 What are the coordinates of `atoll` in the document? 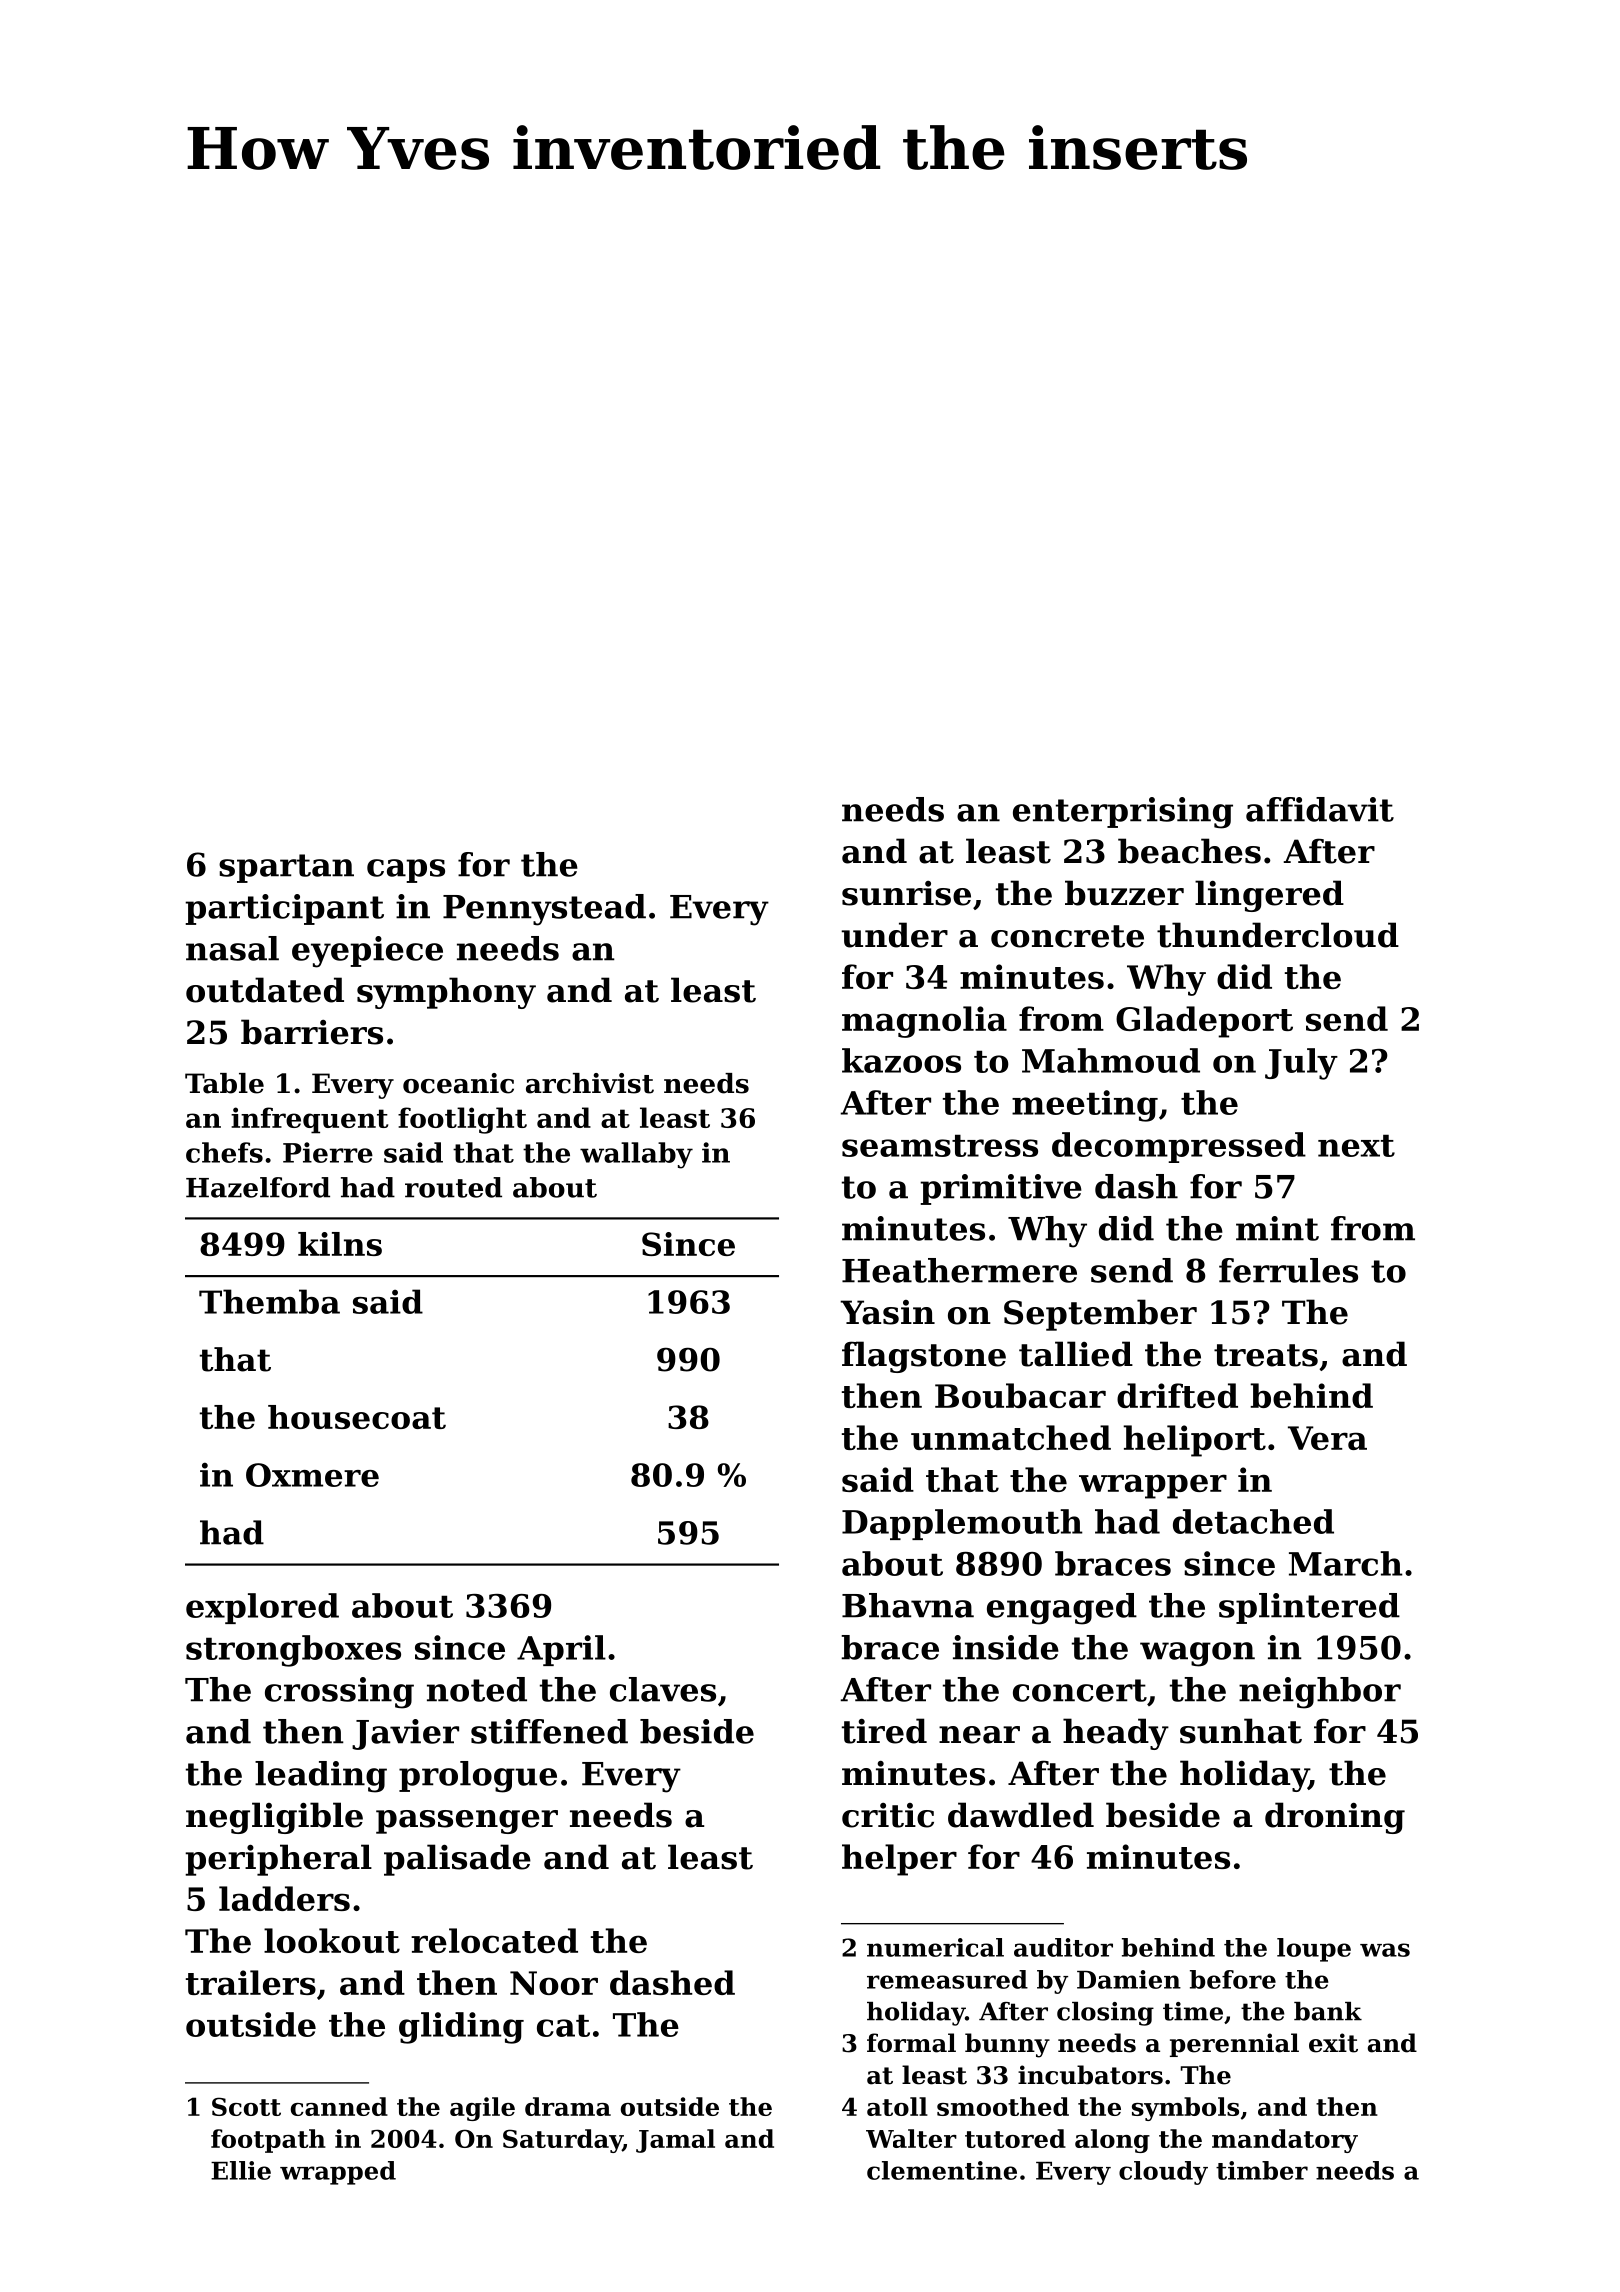 It's located at (897, 2106).
